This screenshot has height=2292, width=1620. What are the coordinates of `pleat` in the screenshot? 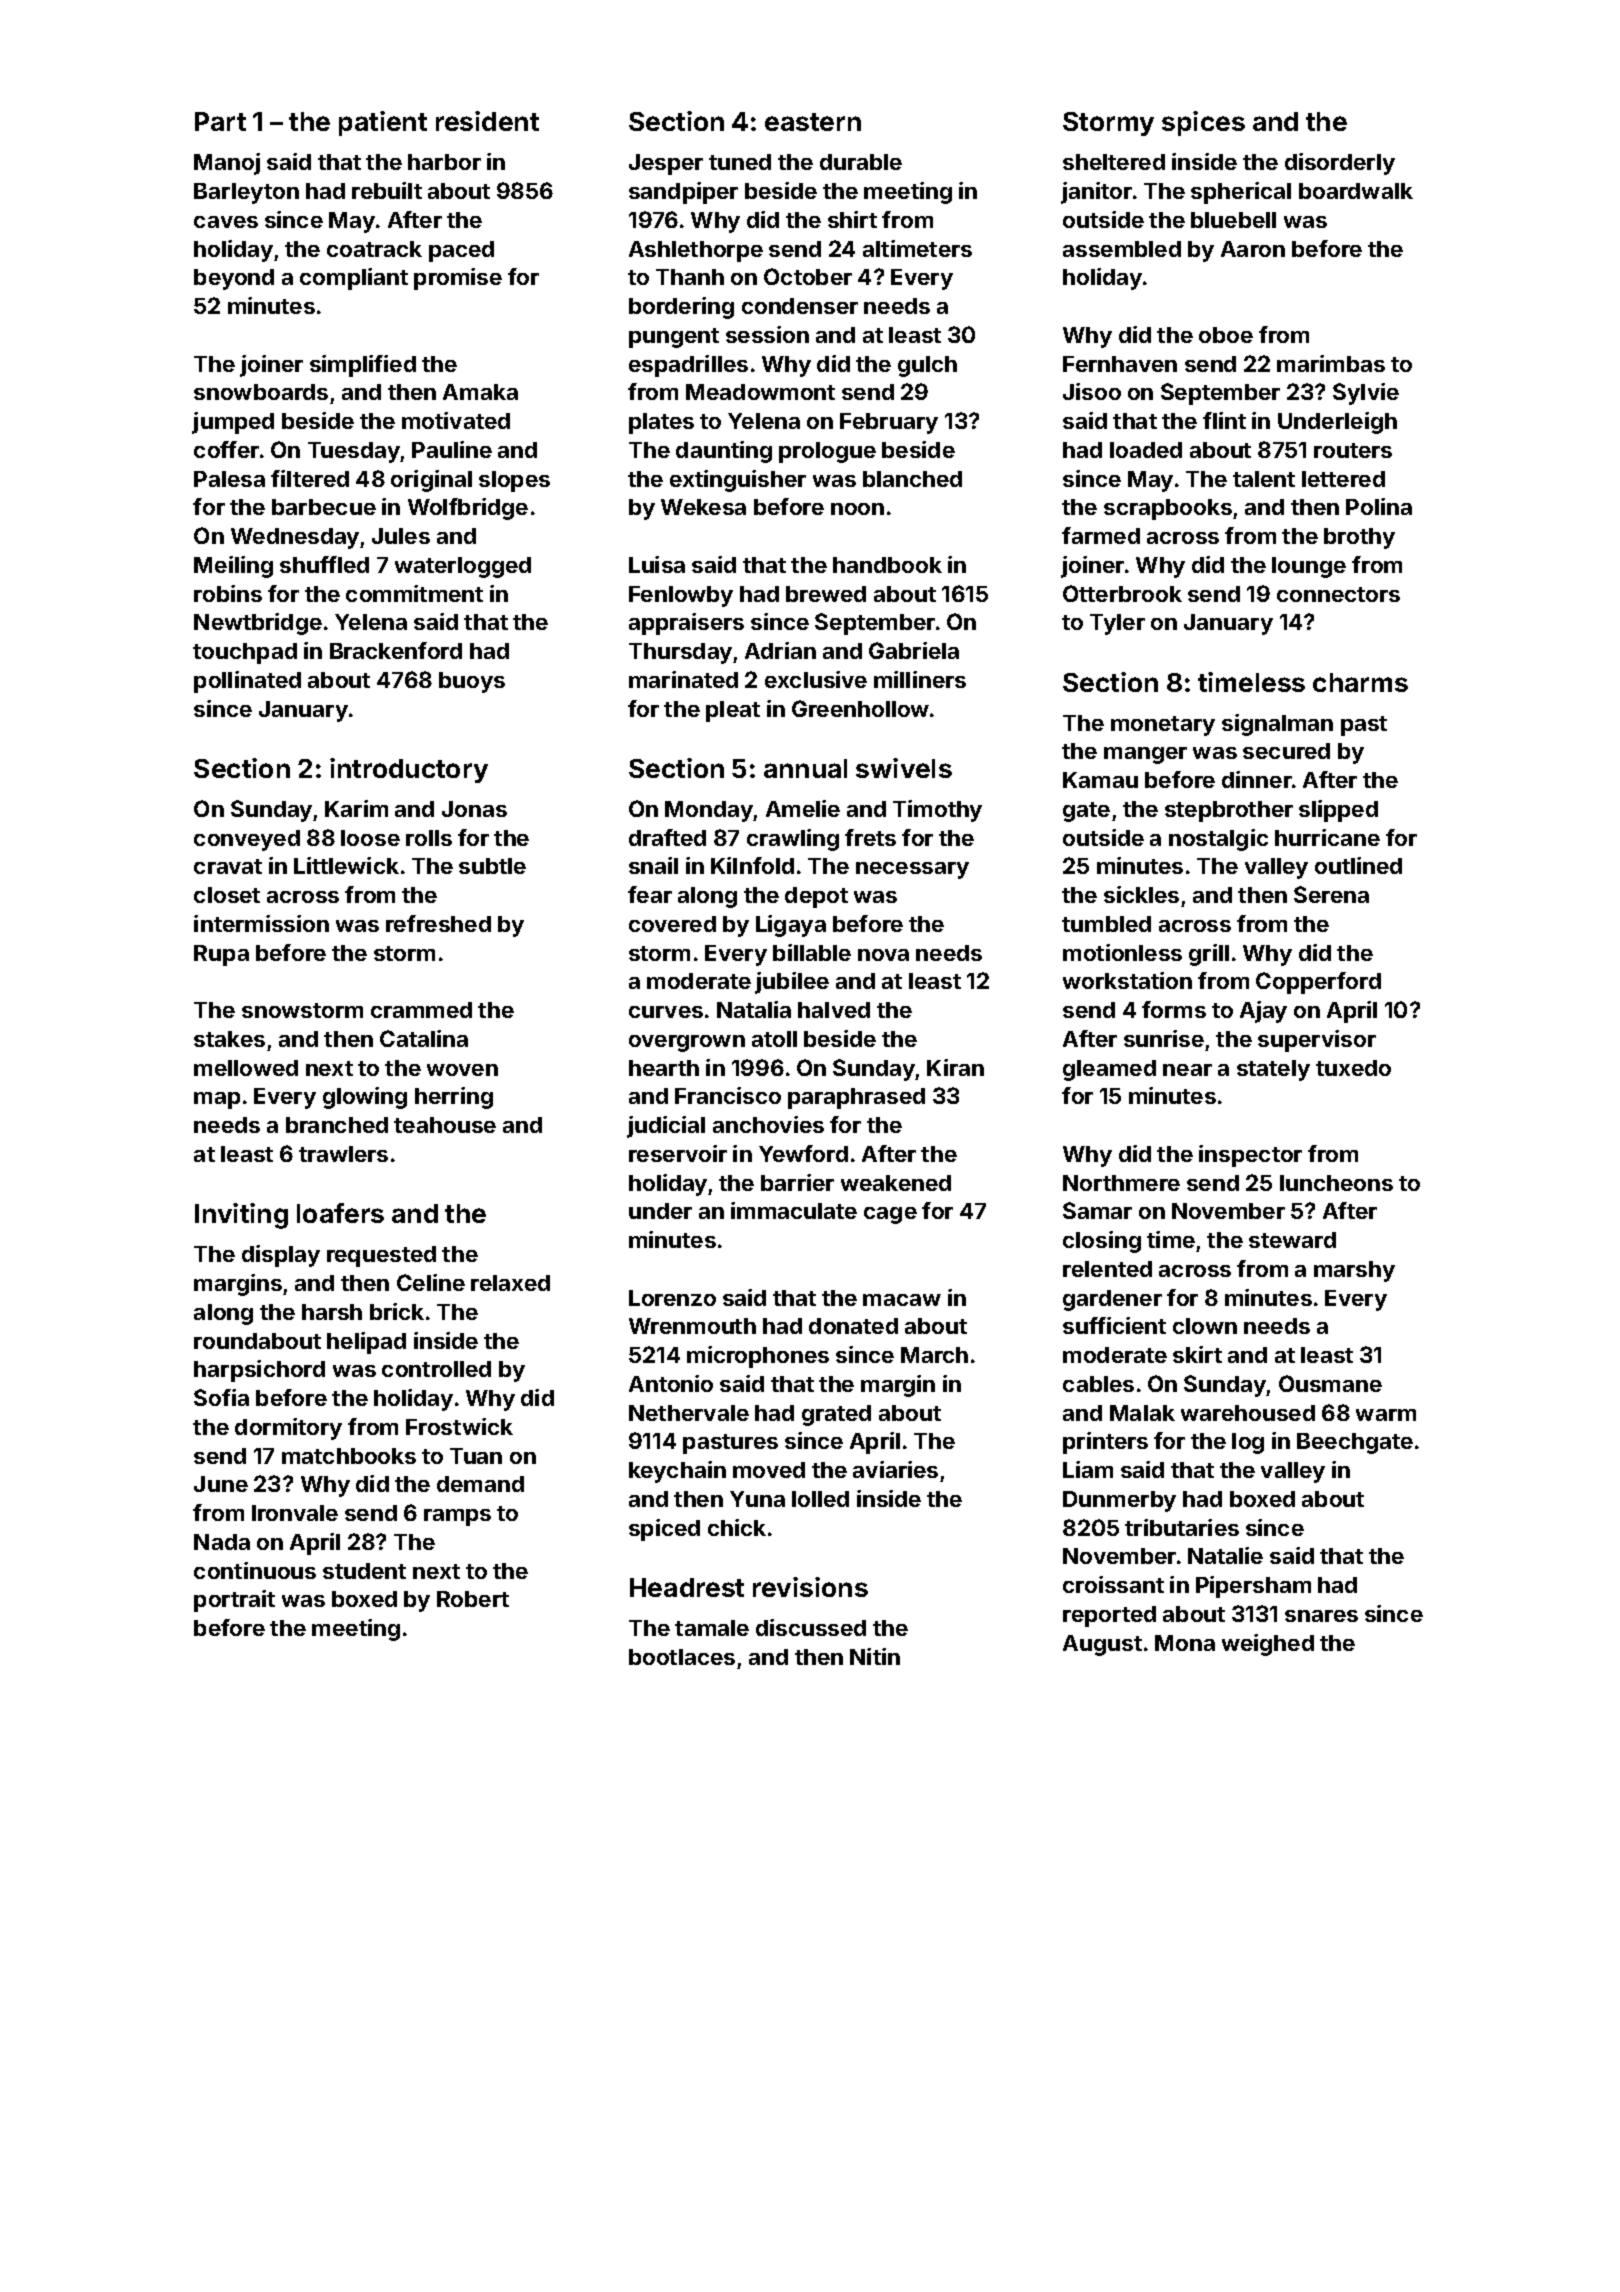 It's located at (733, 711).
